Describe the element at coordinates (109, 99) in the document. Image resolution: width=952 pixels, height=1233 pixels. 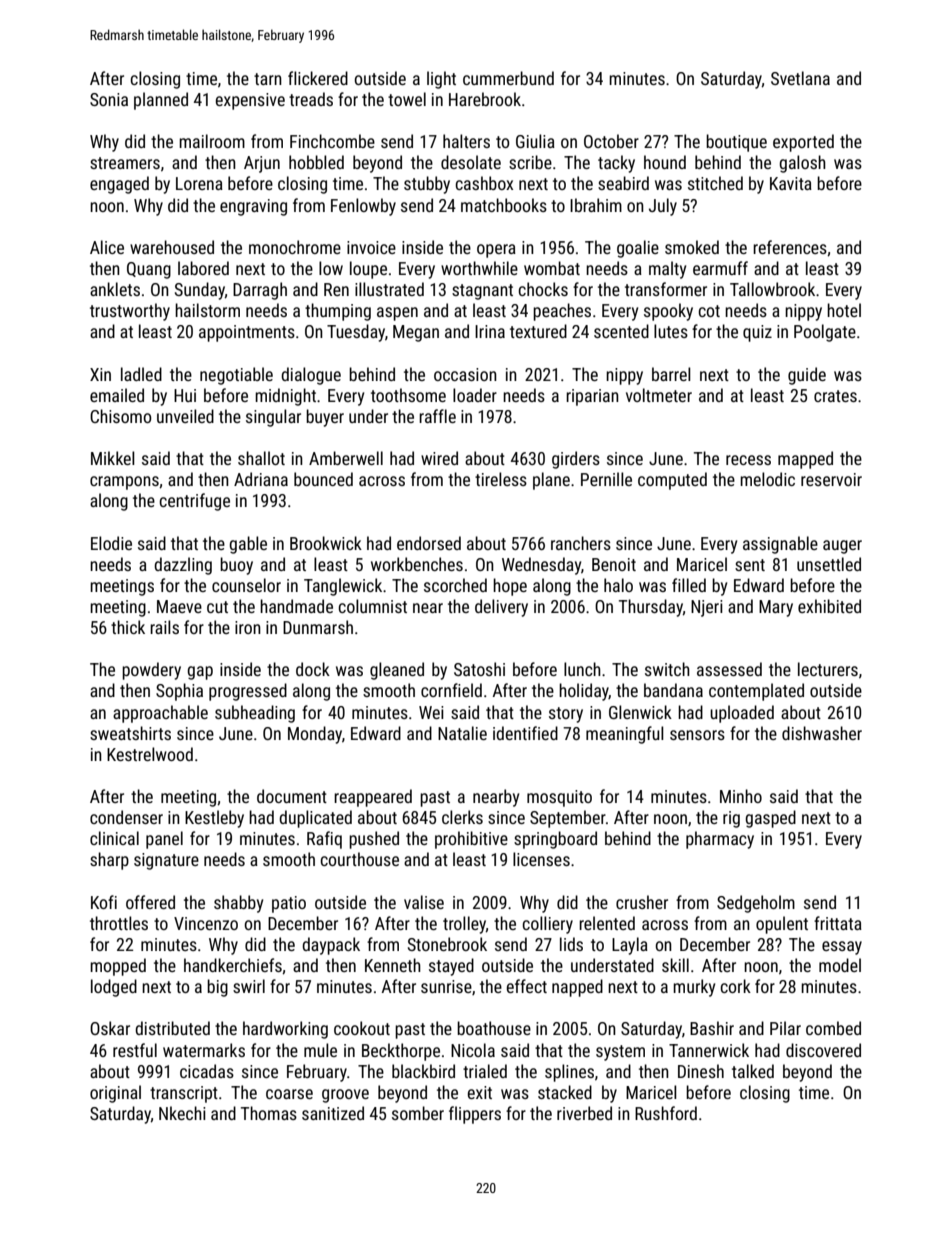
I see `Sonia` at that location.
